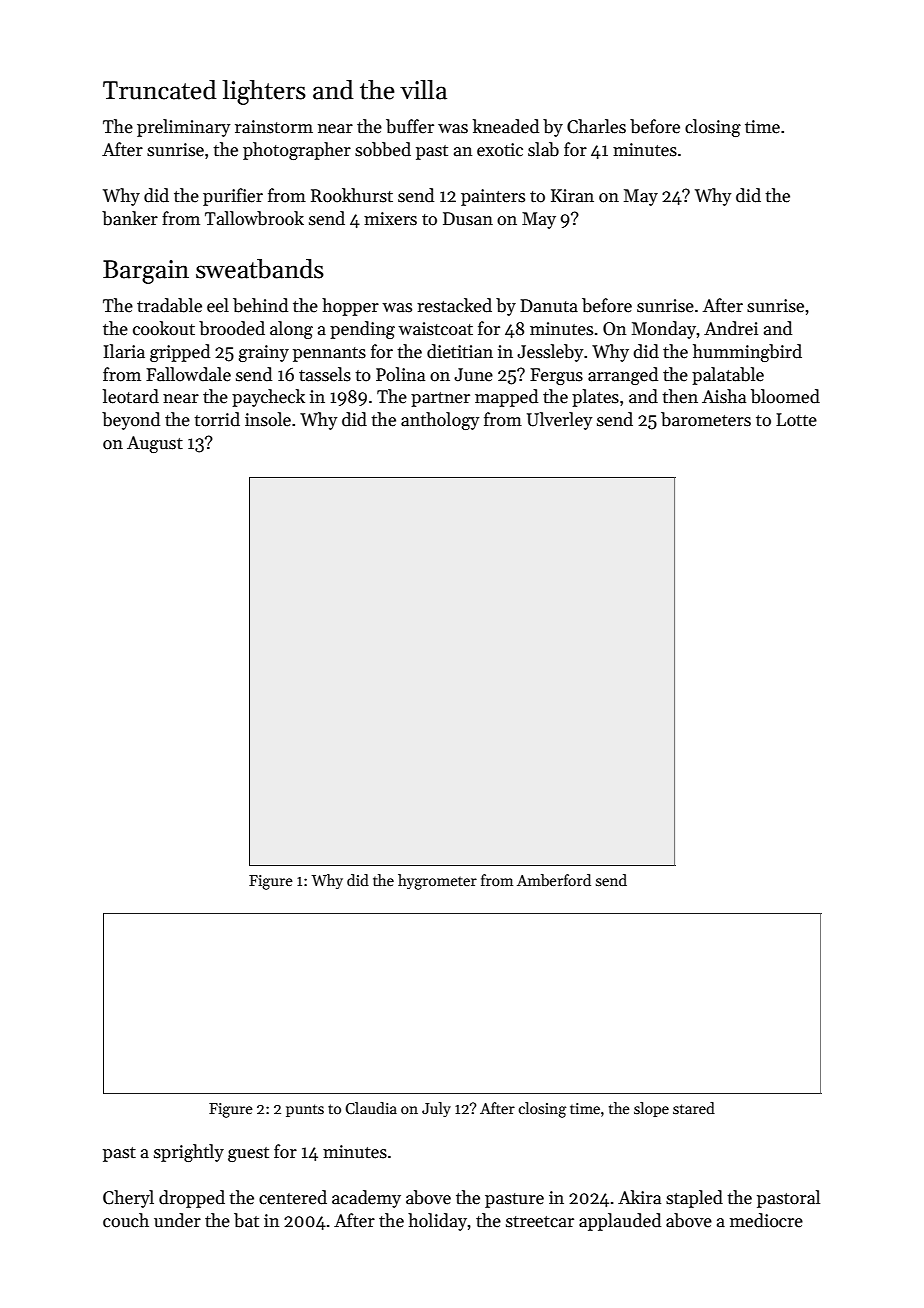  I want to click on stared, so click(694, 1108).
